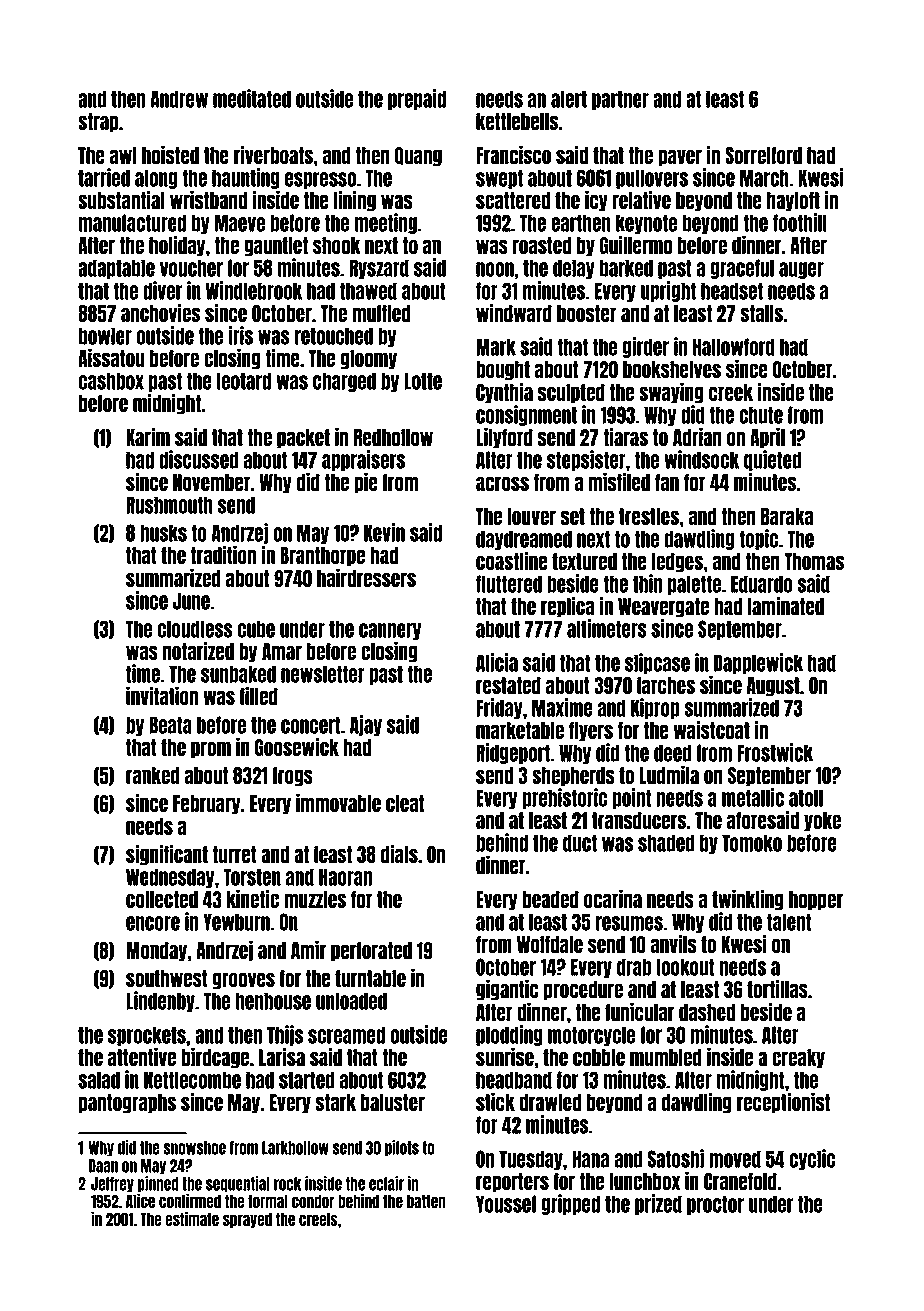 Image resolution: width=924 pixels, height=1311 pixels. What do you see at coordinates (758, 663) in the screenshot?
I see `Dapplewick` at bounding box center [758, 663].
